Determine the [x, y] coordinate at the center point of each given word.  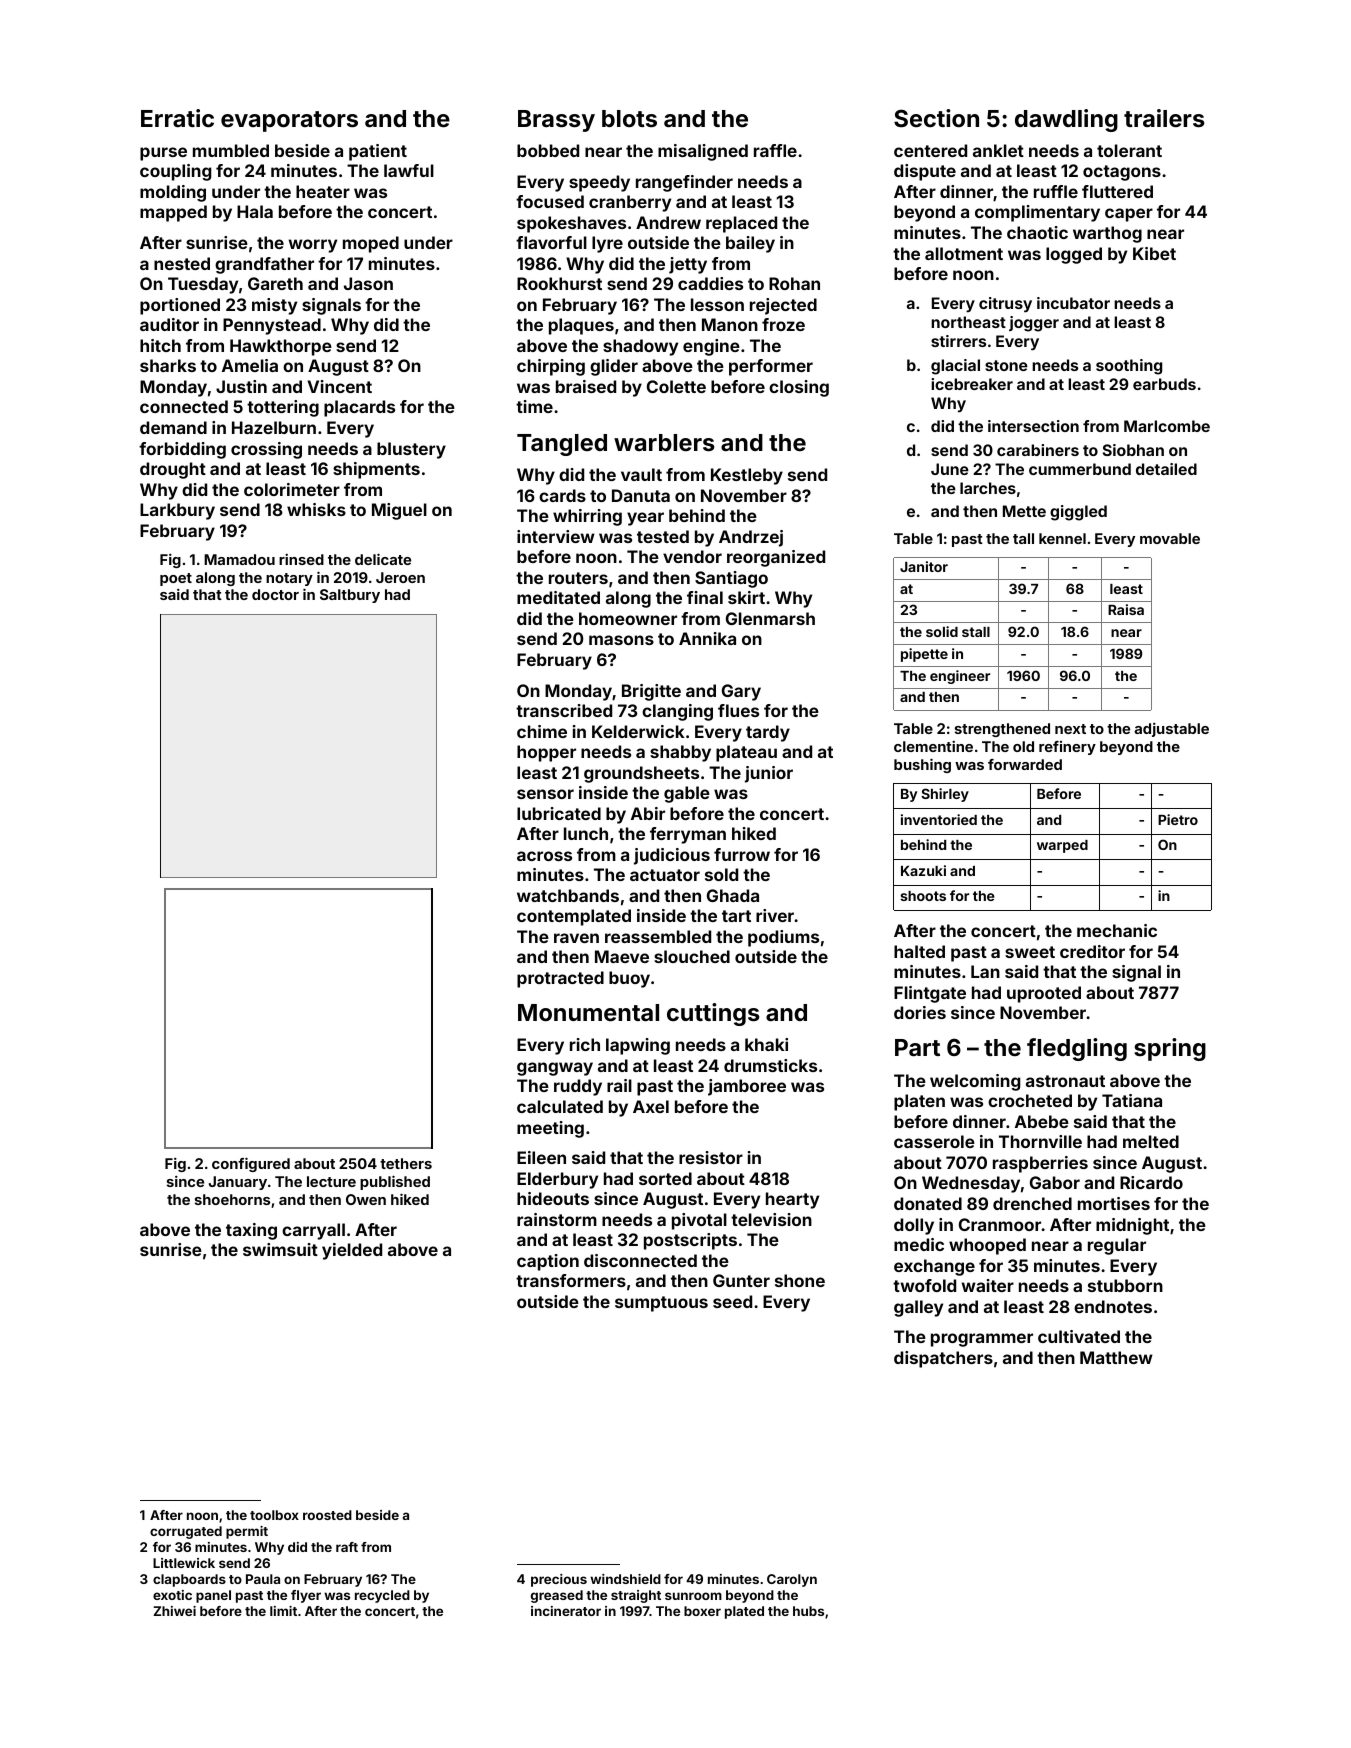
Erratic [177, 118]
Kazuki [923, 870]
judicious [672, 856]
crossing [266, 450]
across [544, 856]
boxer [702, 1611]
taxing [251, 1231]
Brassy [556, 121]
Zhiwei [174, 1611]
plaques [581, 326]
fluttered [1117, 191]
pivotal [699, 1221]
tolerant [1129, 150]
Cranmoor [1000, 1224]
